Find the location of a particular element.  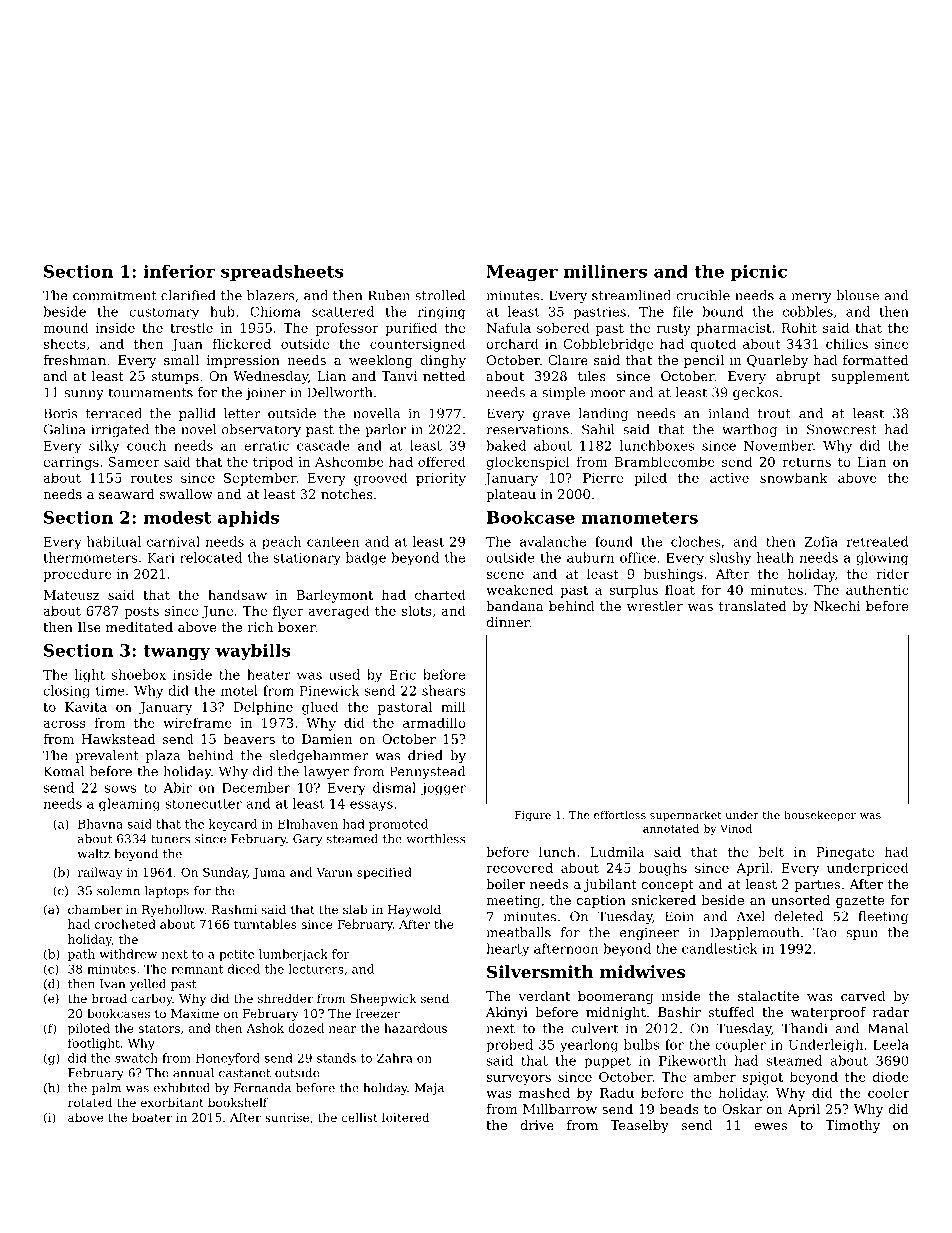

promoted is located at coordinates (398, 825).
